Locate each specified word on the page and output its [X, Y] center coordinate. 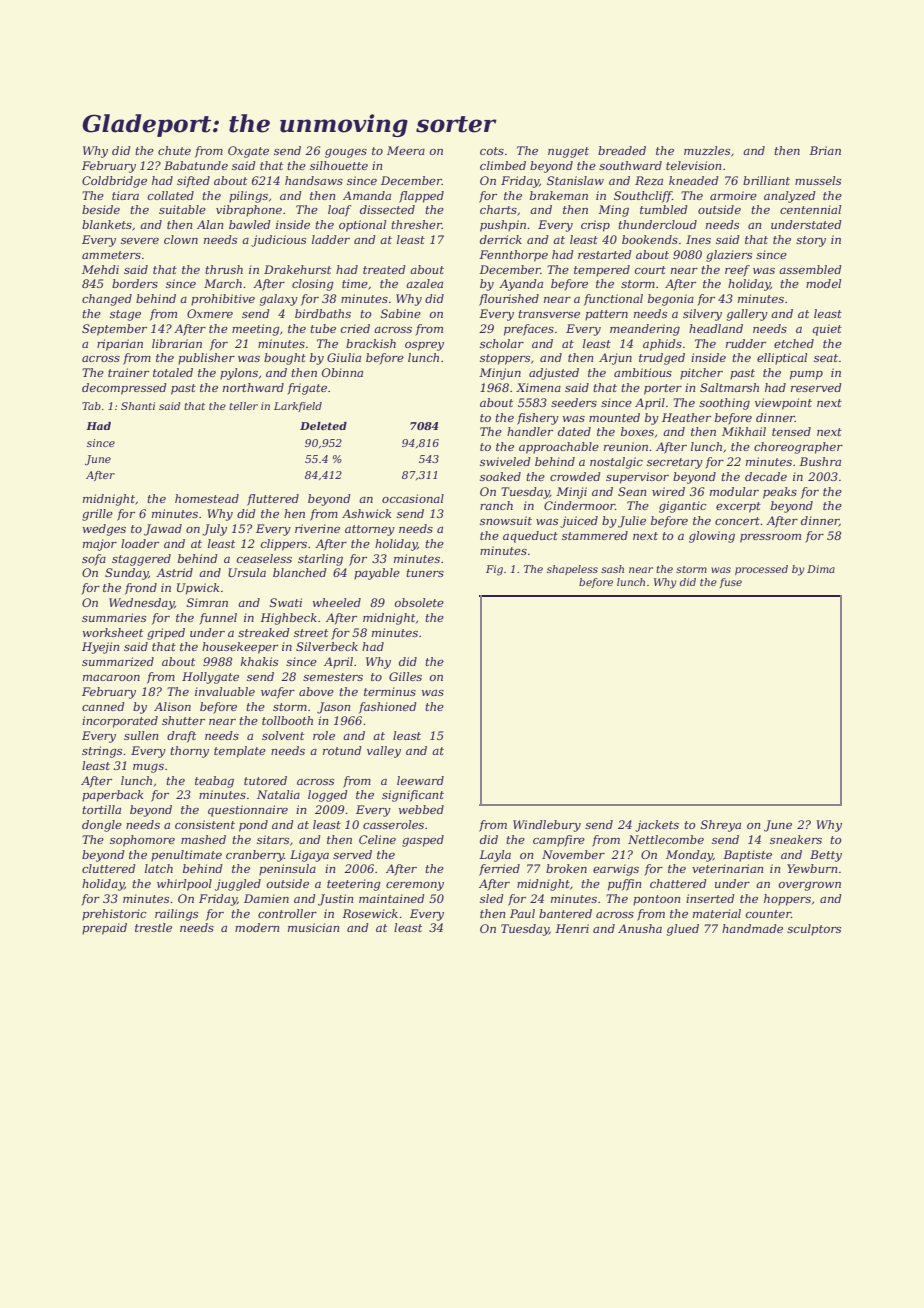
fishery [538, 419]
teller [243, 406]
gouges [346, 153]
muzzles [707, 150]
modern [257, 927]
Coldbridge [114, 182]
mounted [614, 417]
